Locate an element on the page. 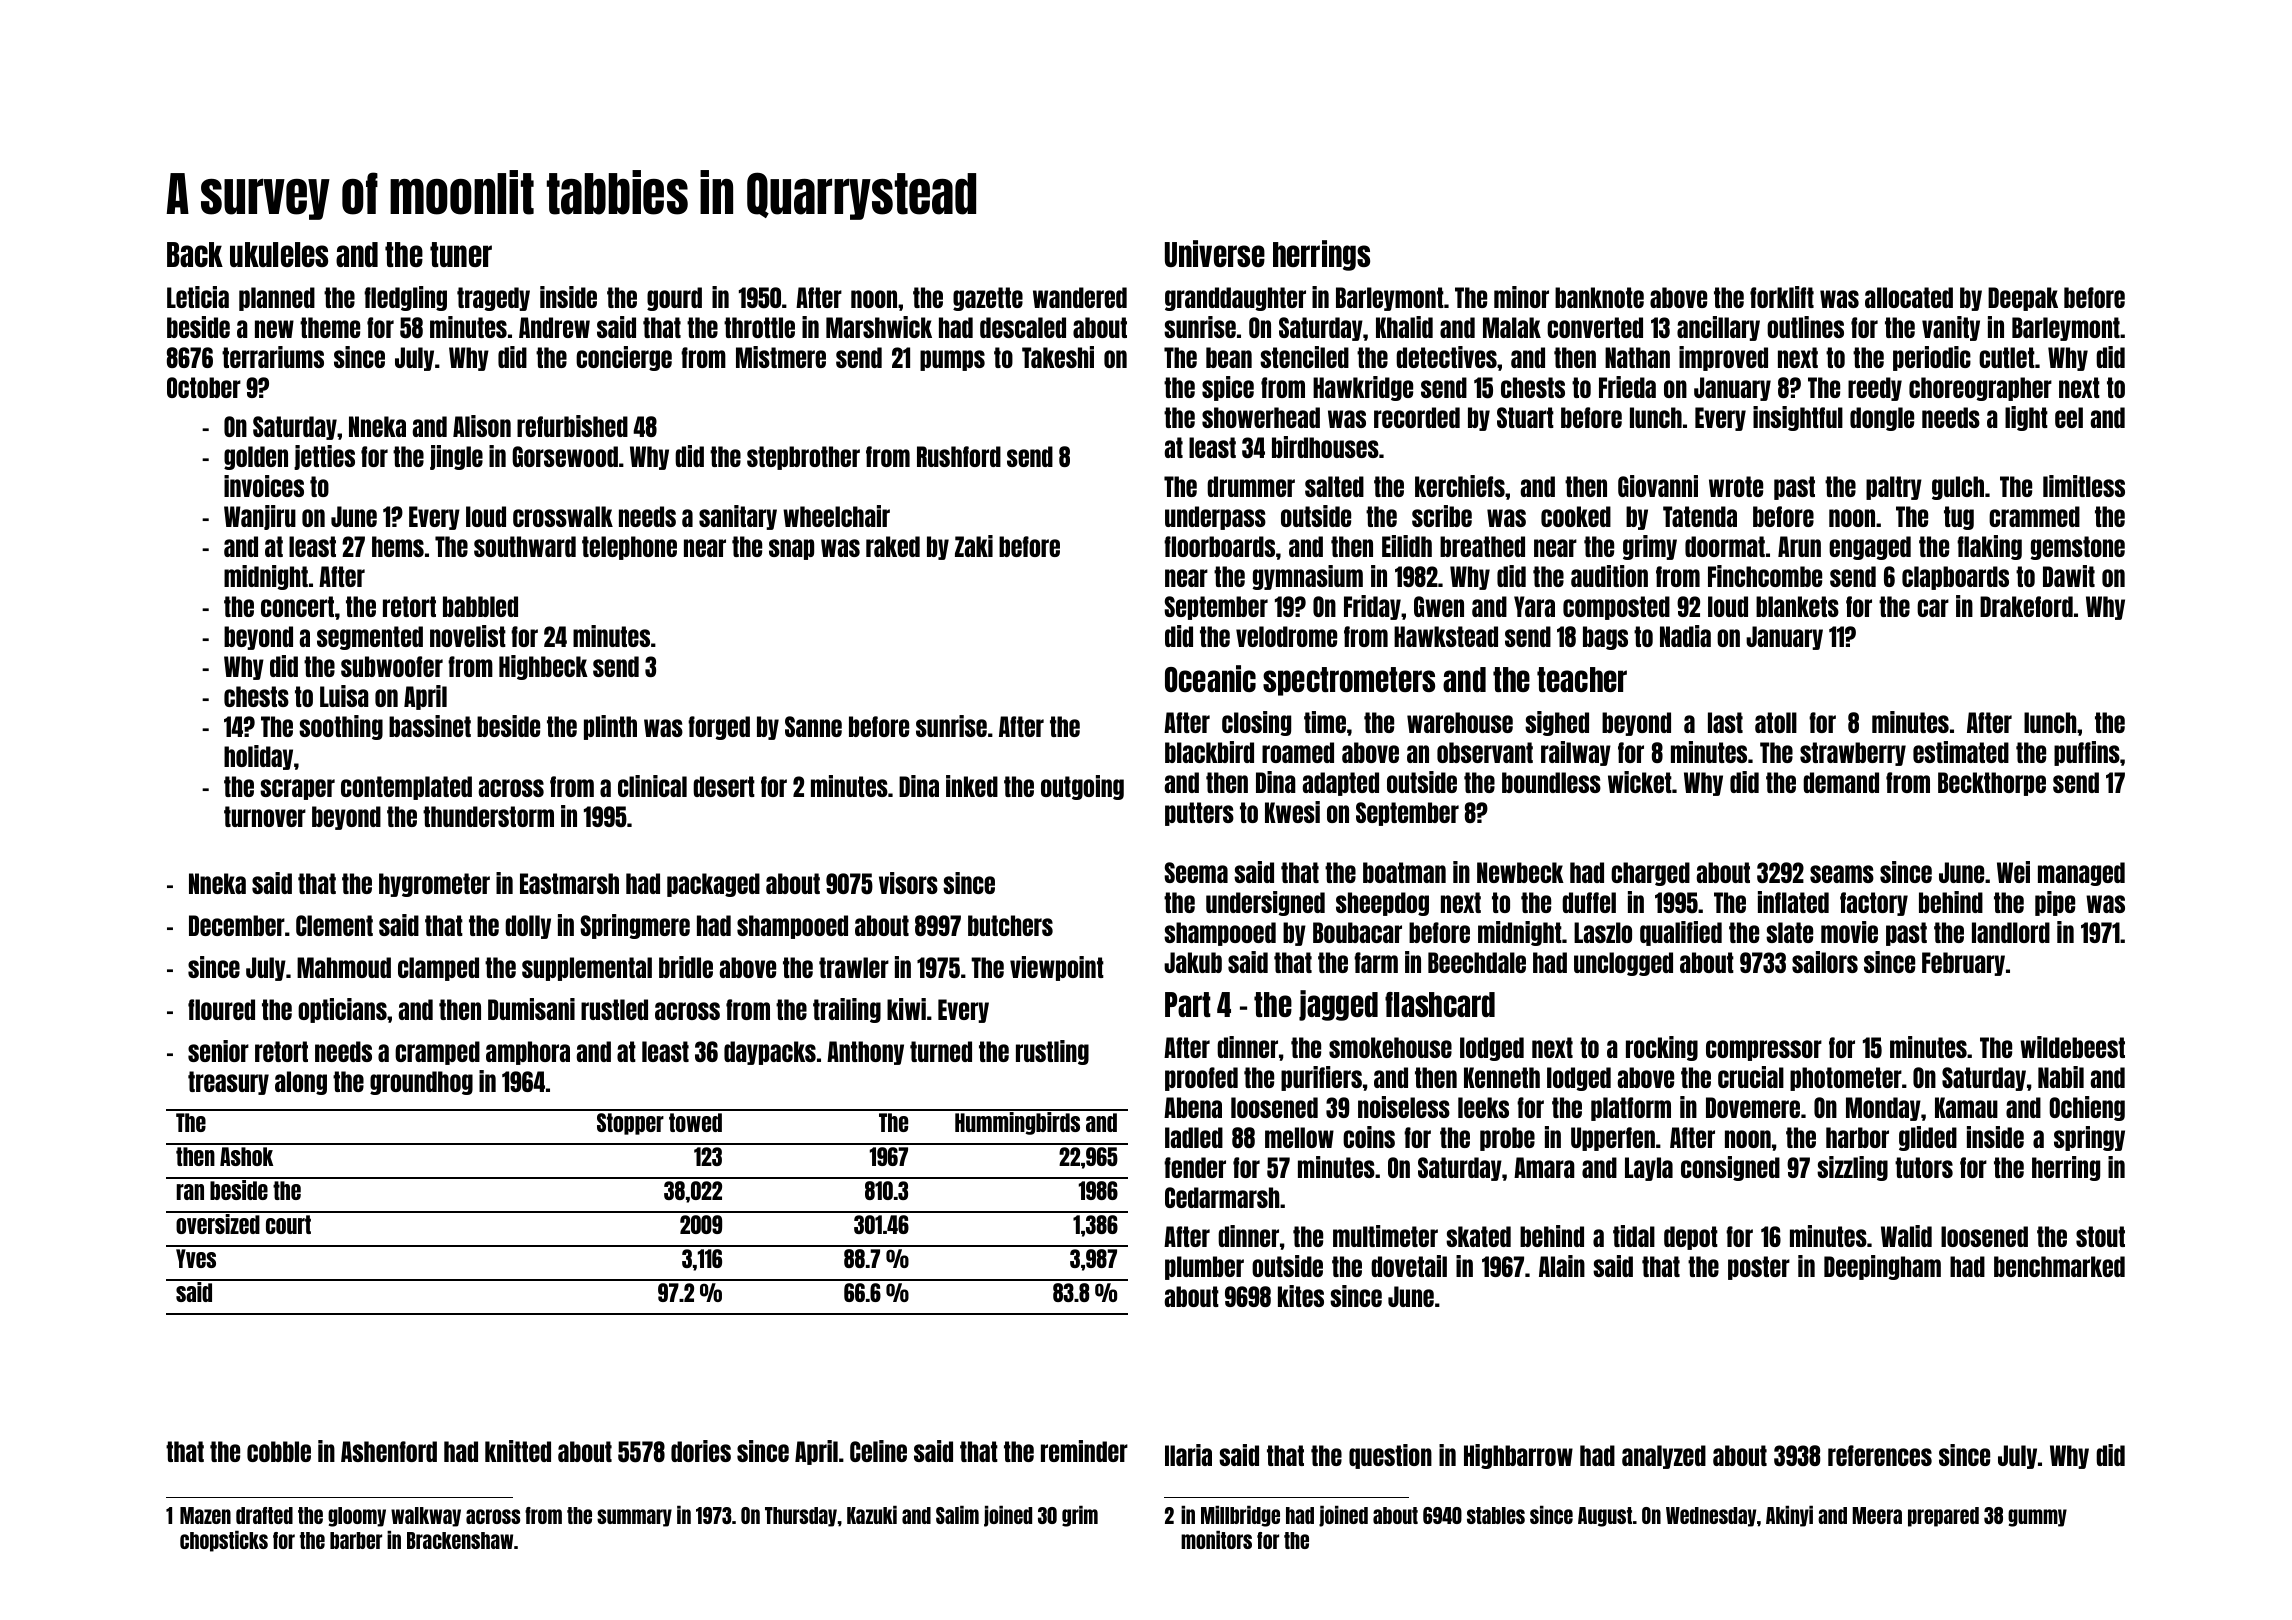 The height and width of the image is (1620, 2292). crosswalk is located at coordinates (563, 516).
